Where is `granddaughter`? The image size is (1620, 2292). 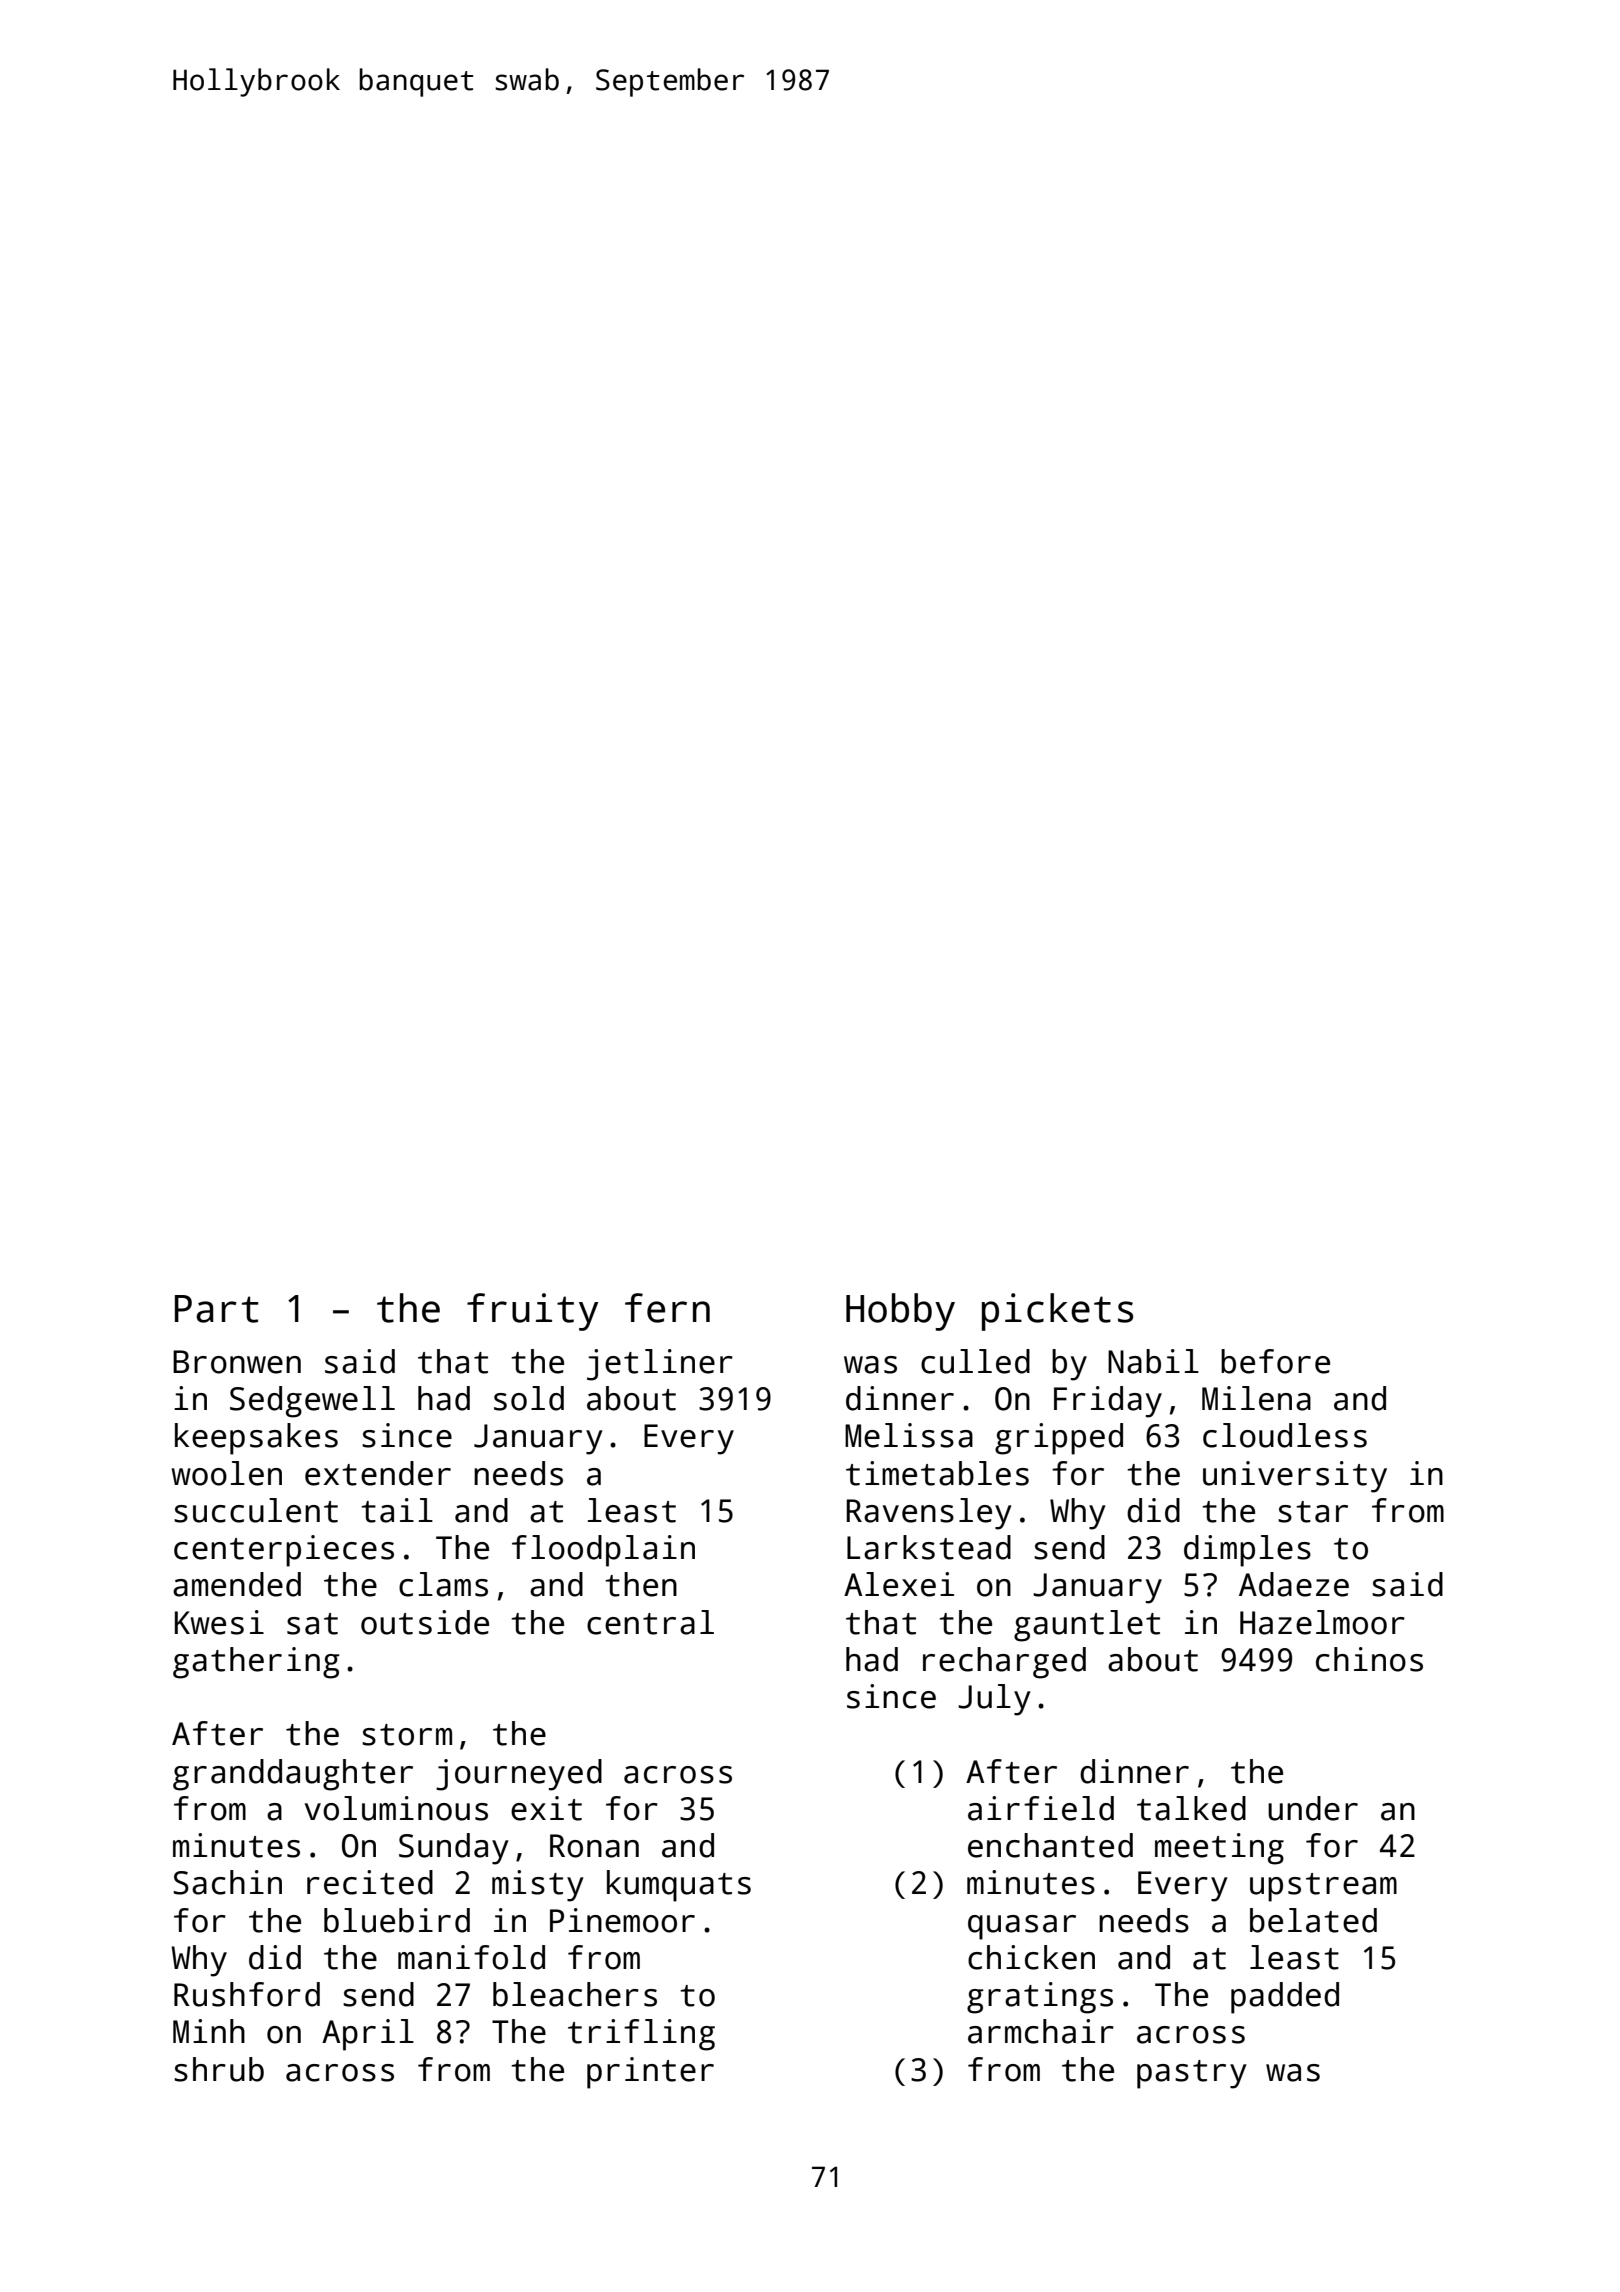
granddaughter is located at coordinates (293, 1775).
